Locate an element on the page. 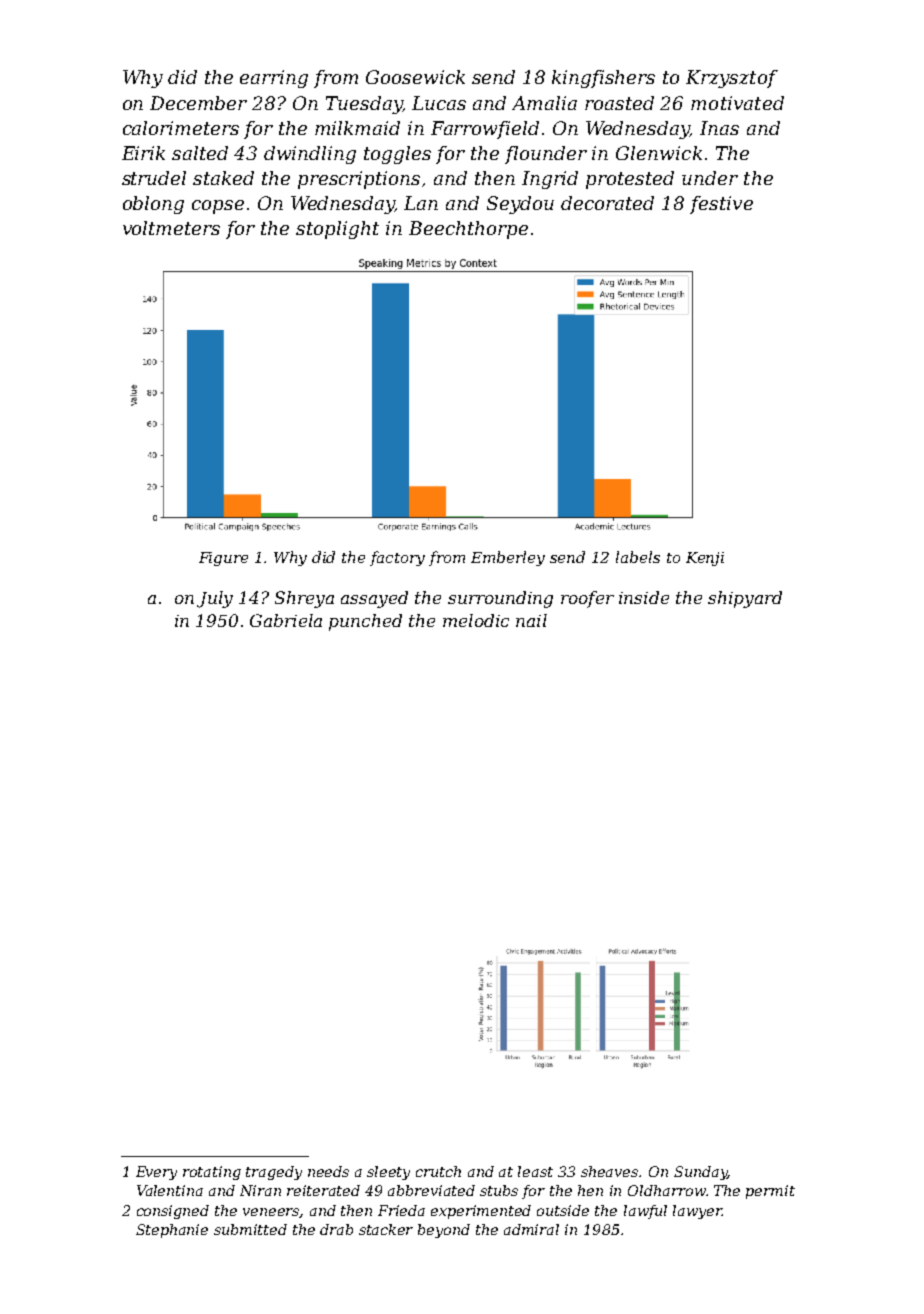 Image resolution: width=924 pixels, height=1314 pixels. Gabriela is located at coordinates (286, 620).
